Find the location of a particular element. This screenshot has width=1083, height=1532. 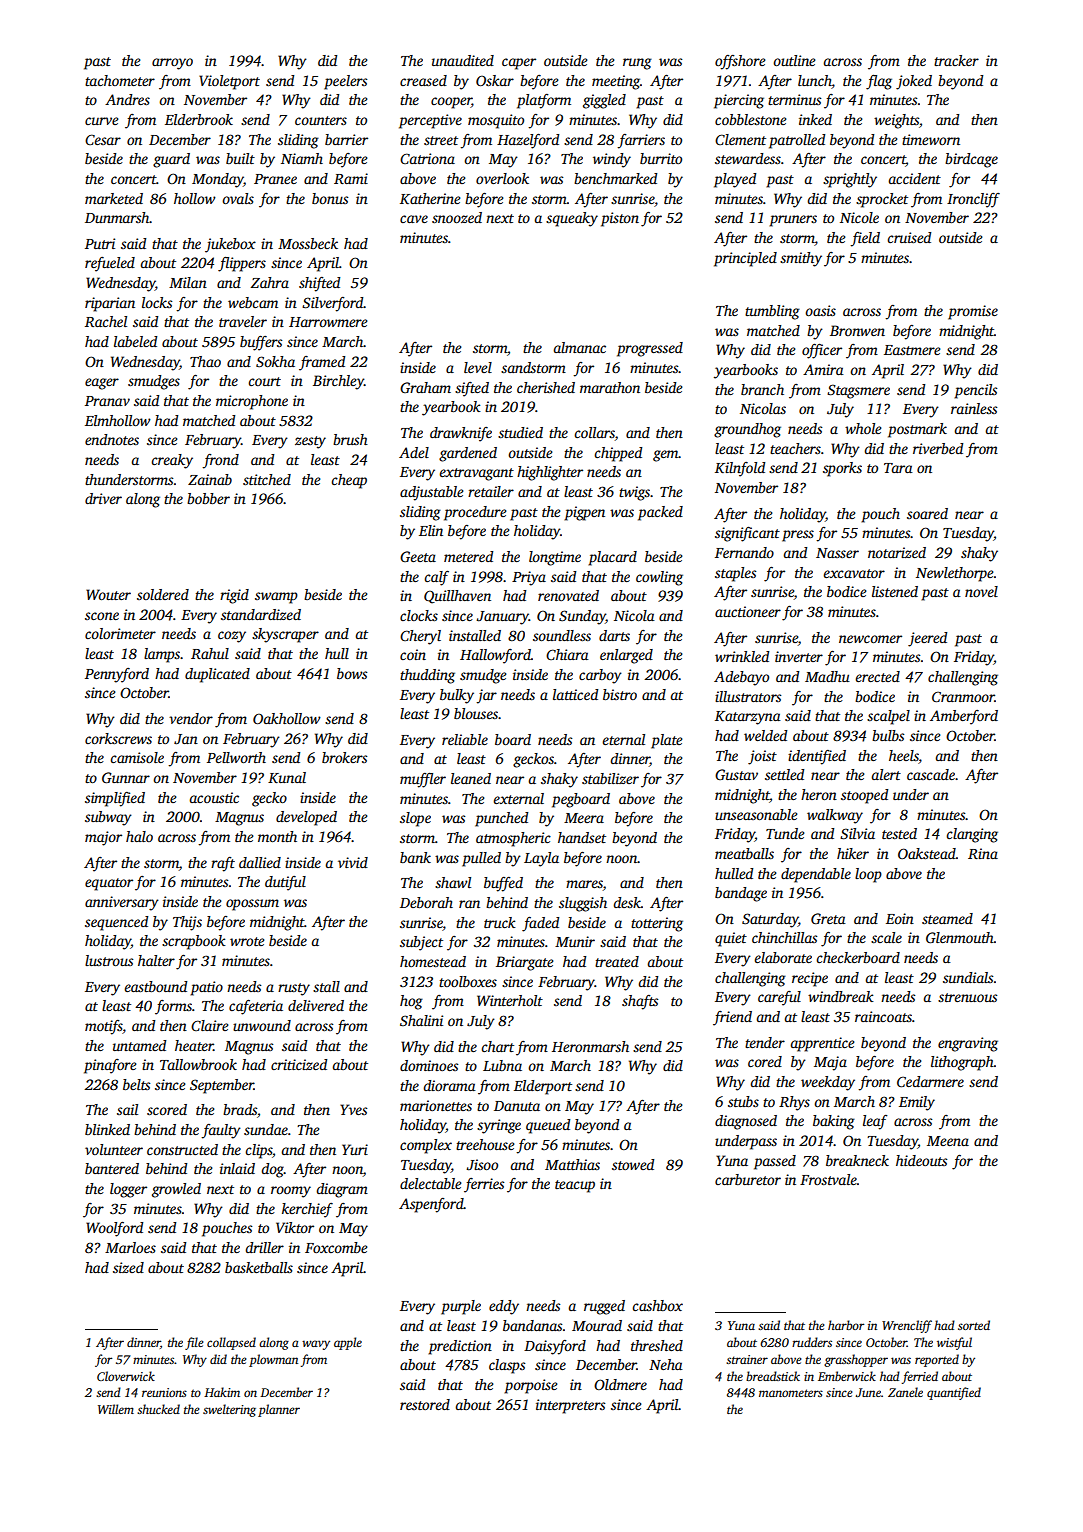

chart is located at coordinates (497, 1046).
